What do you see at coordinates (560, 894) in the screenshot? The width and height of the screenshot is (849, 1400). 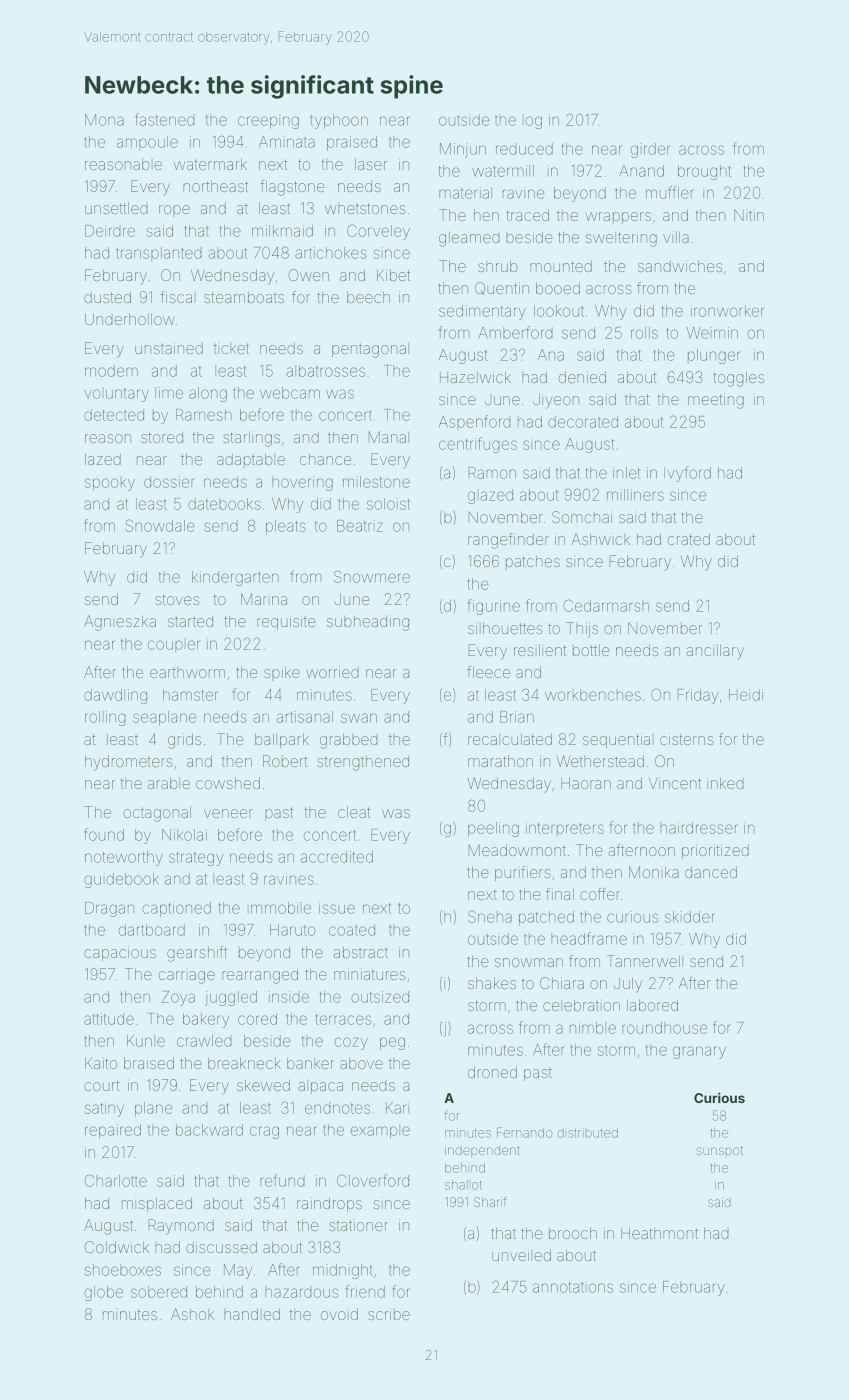 I see `final` at bounding box center [560, 894].
